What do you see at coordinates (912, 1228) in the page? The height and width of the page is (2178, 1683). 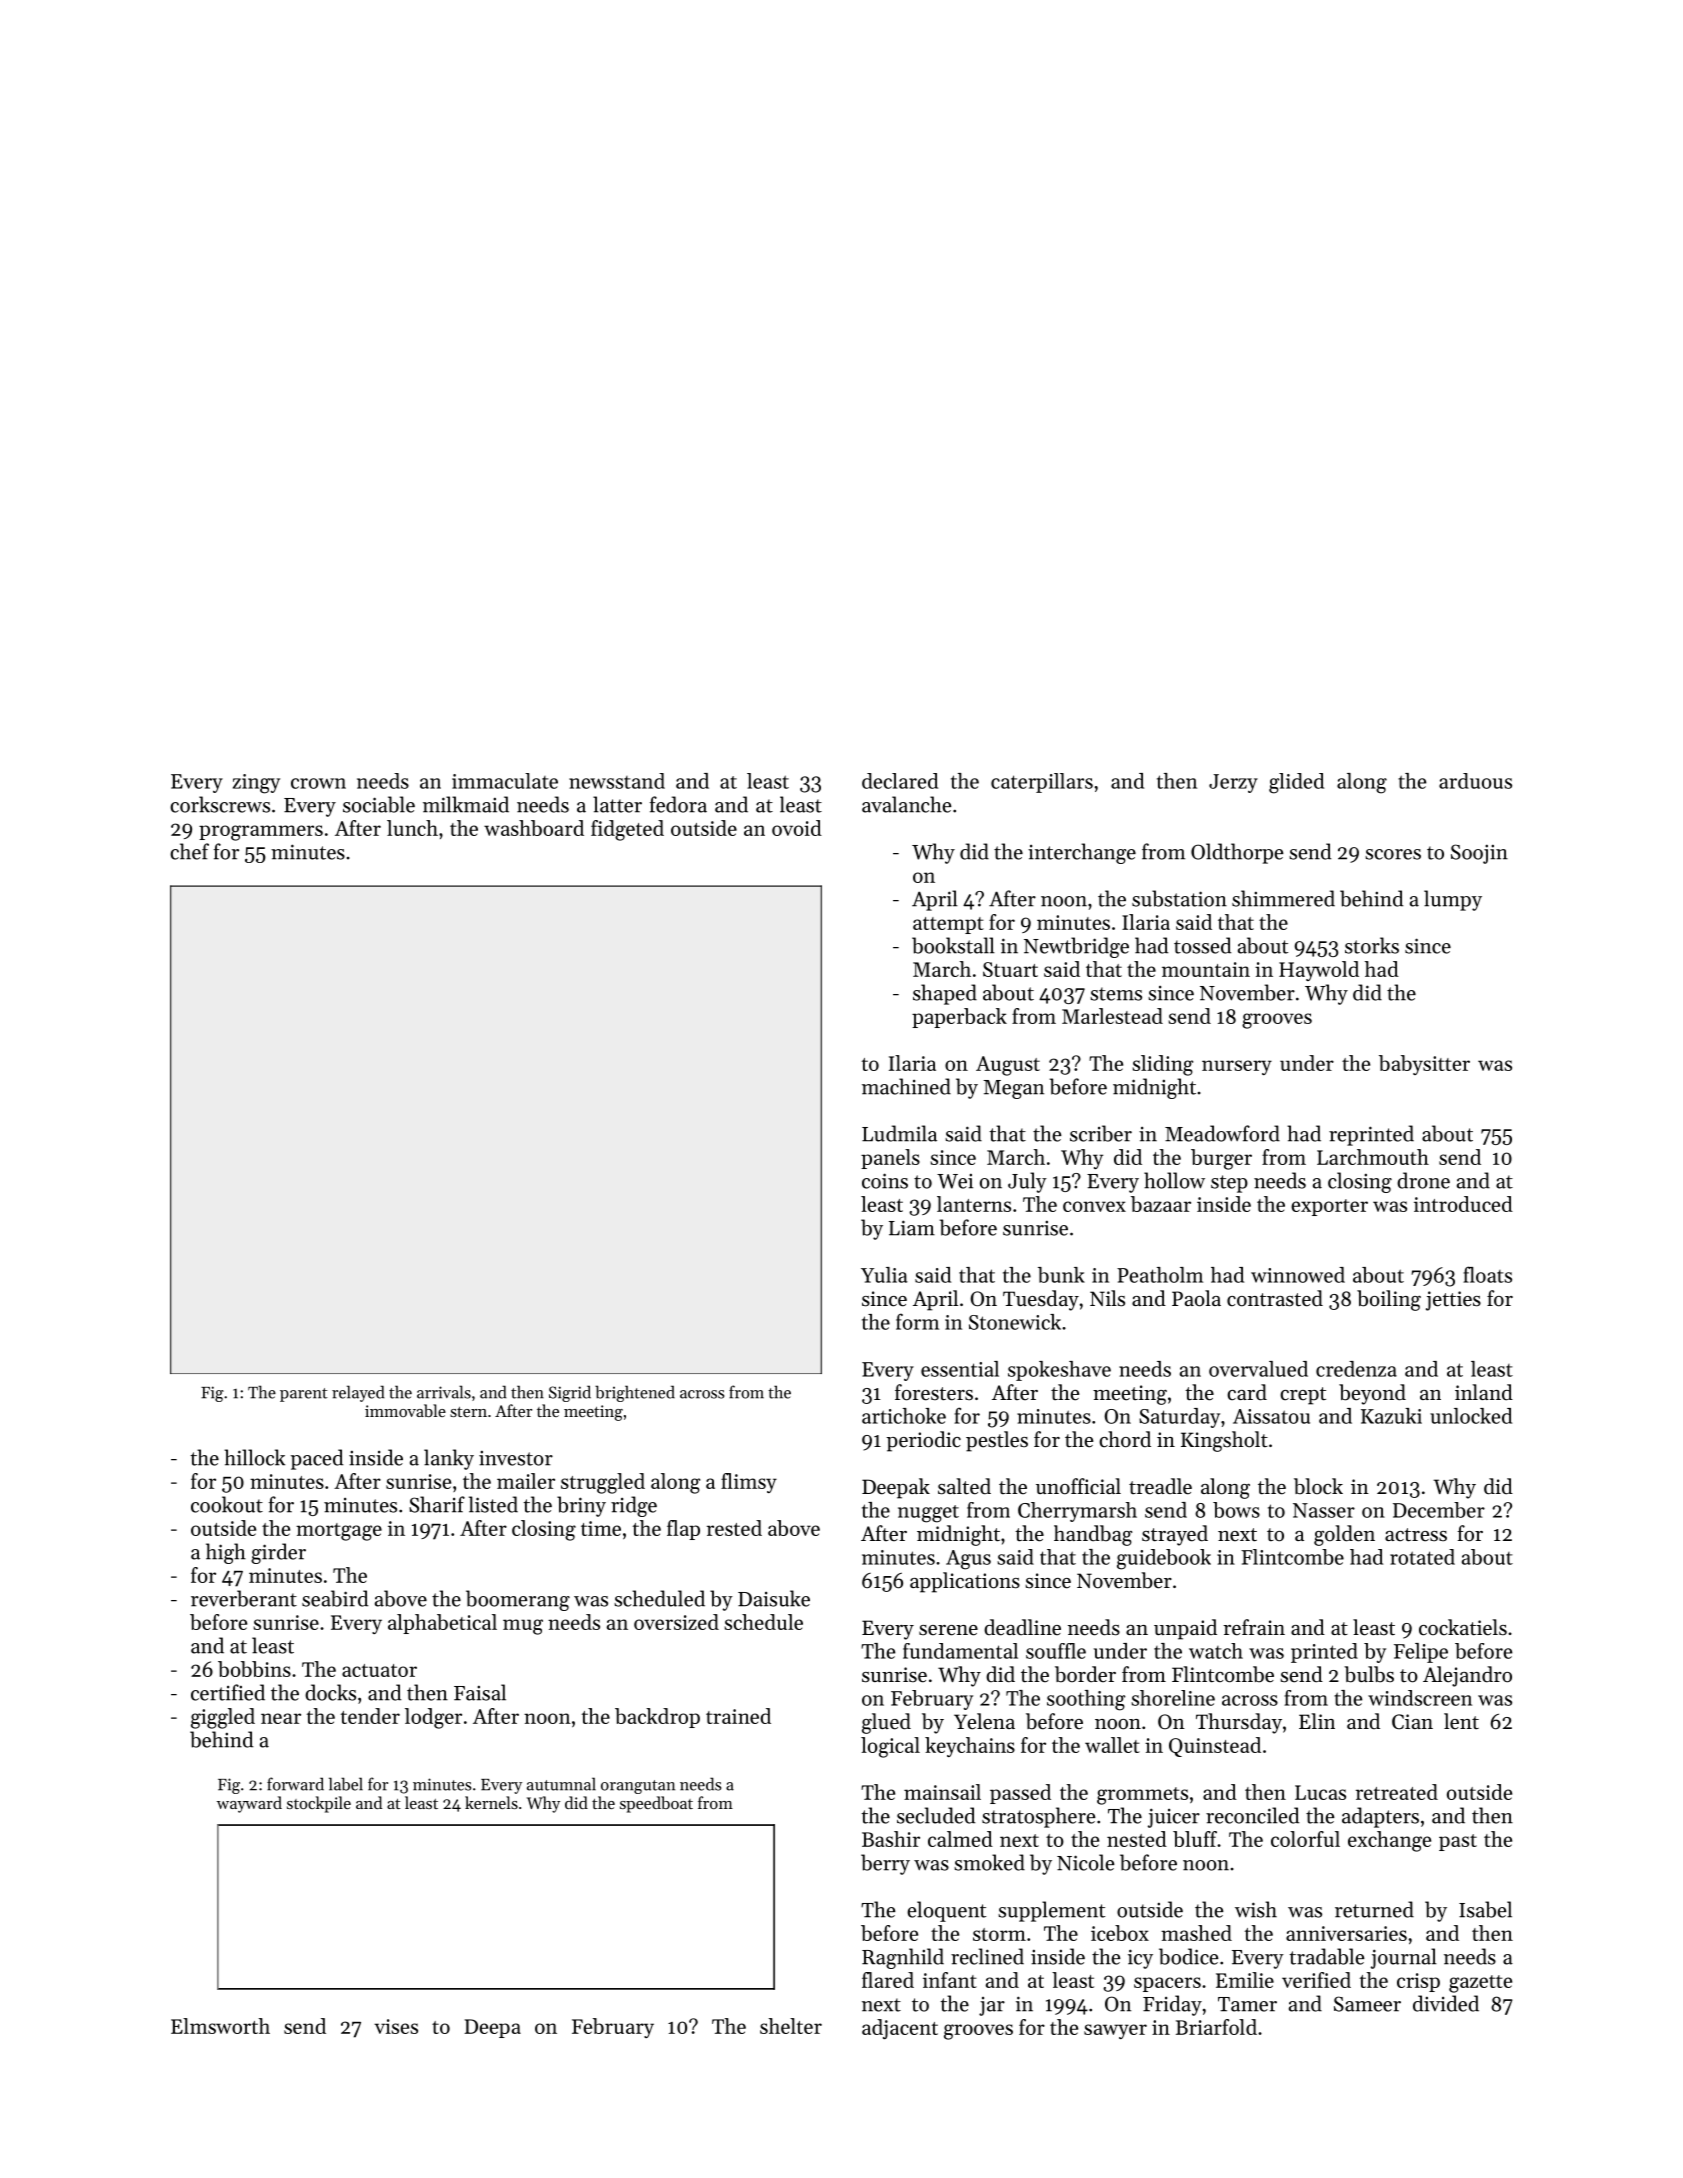 I see `Liam` at bounding box center [912, 1228].
